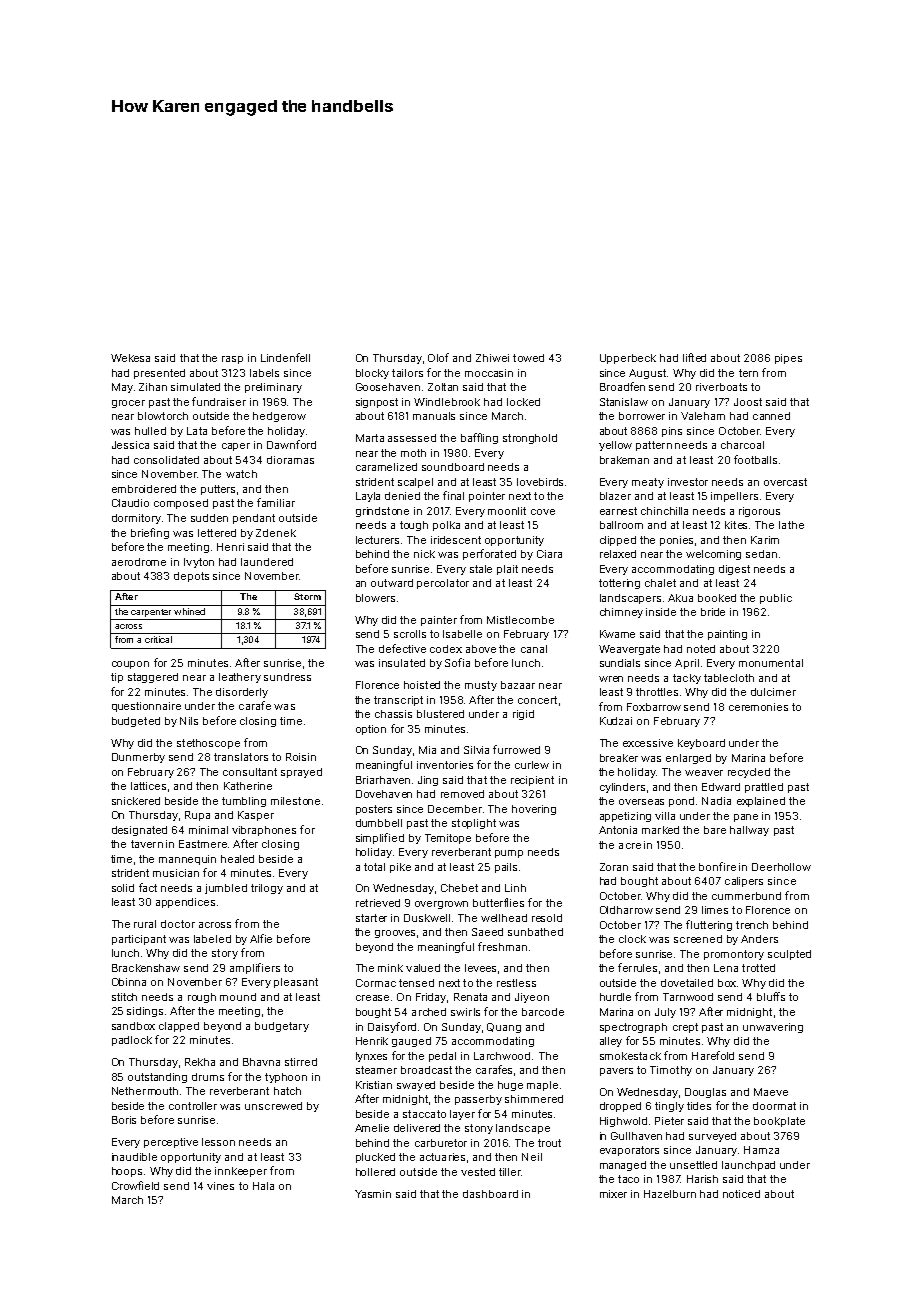 This screenshot has height=1308, width=924. What do you see at coordinates (134, 1157) in the screenshot?
I see `inaudible` at bounding box center [134, 1157].
